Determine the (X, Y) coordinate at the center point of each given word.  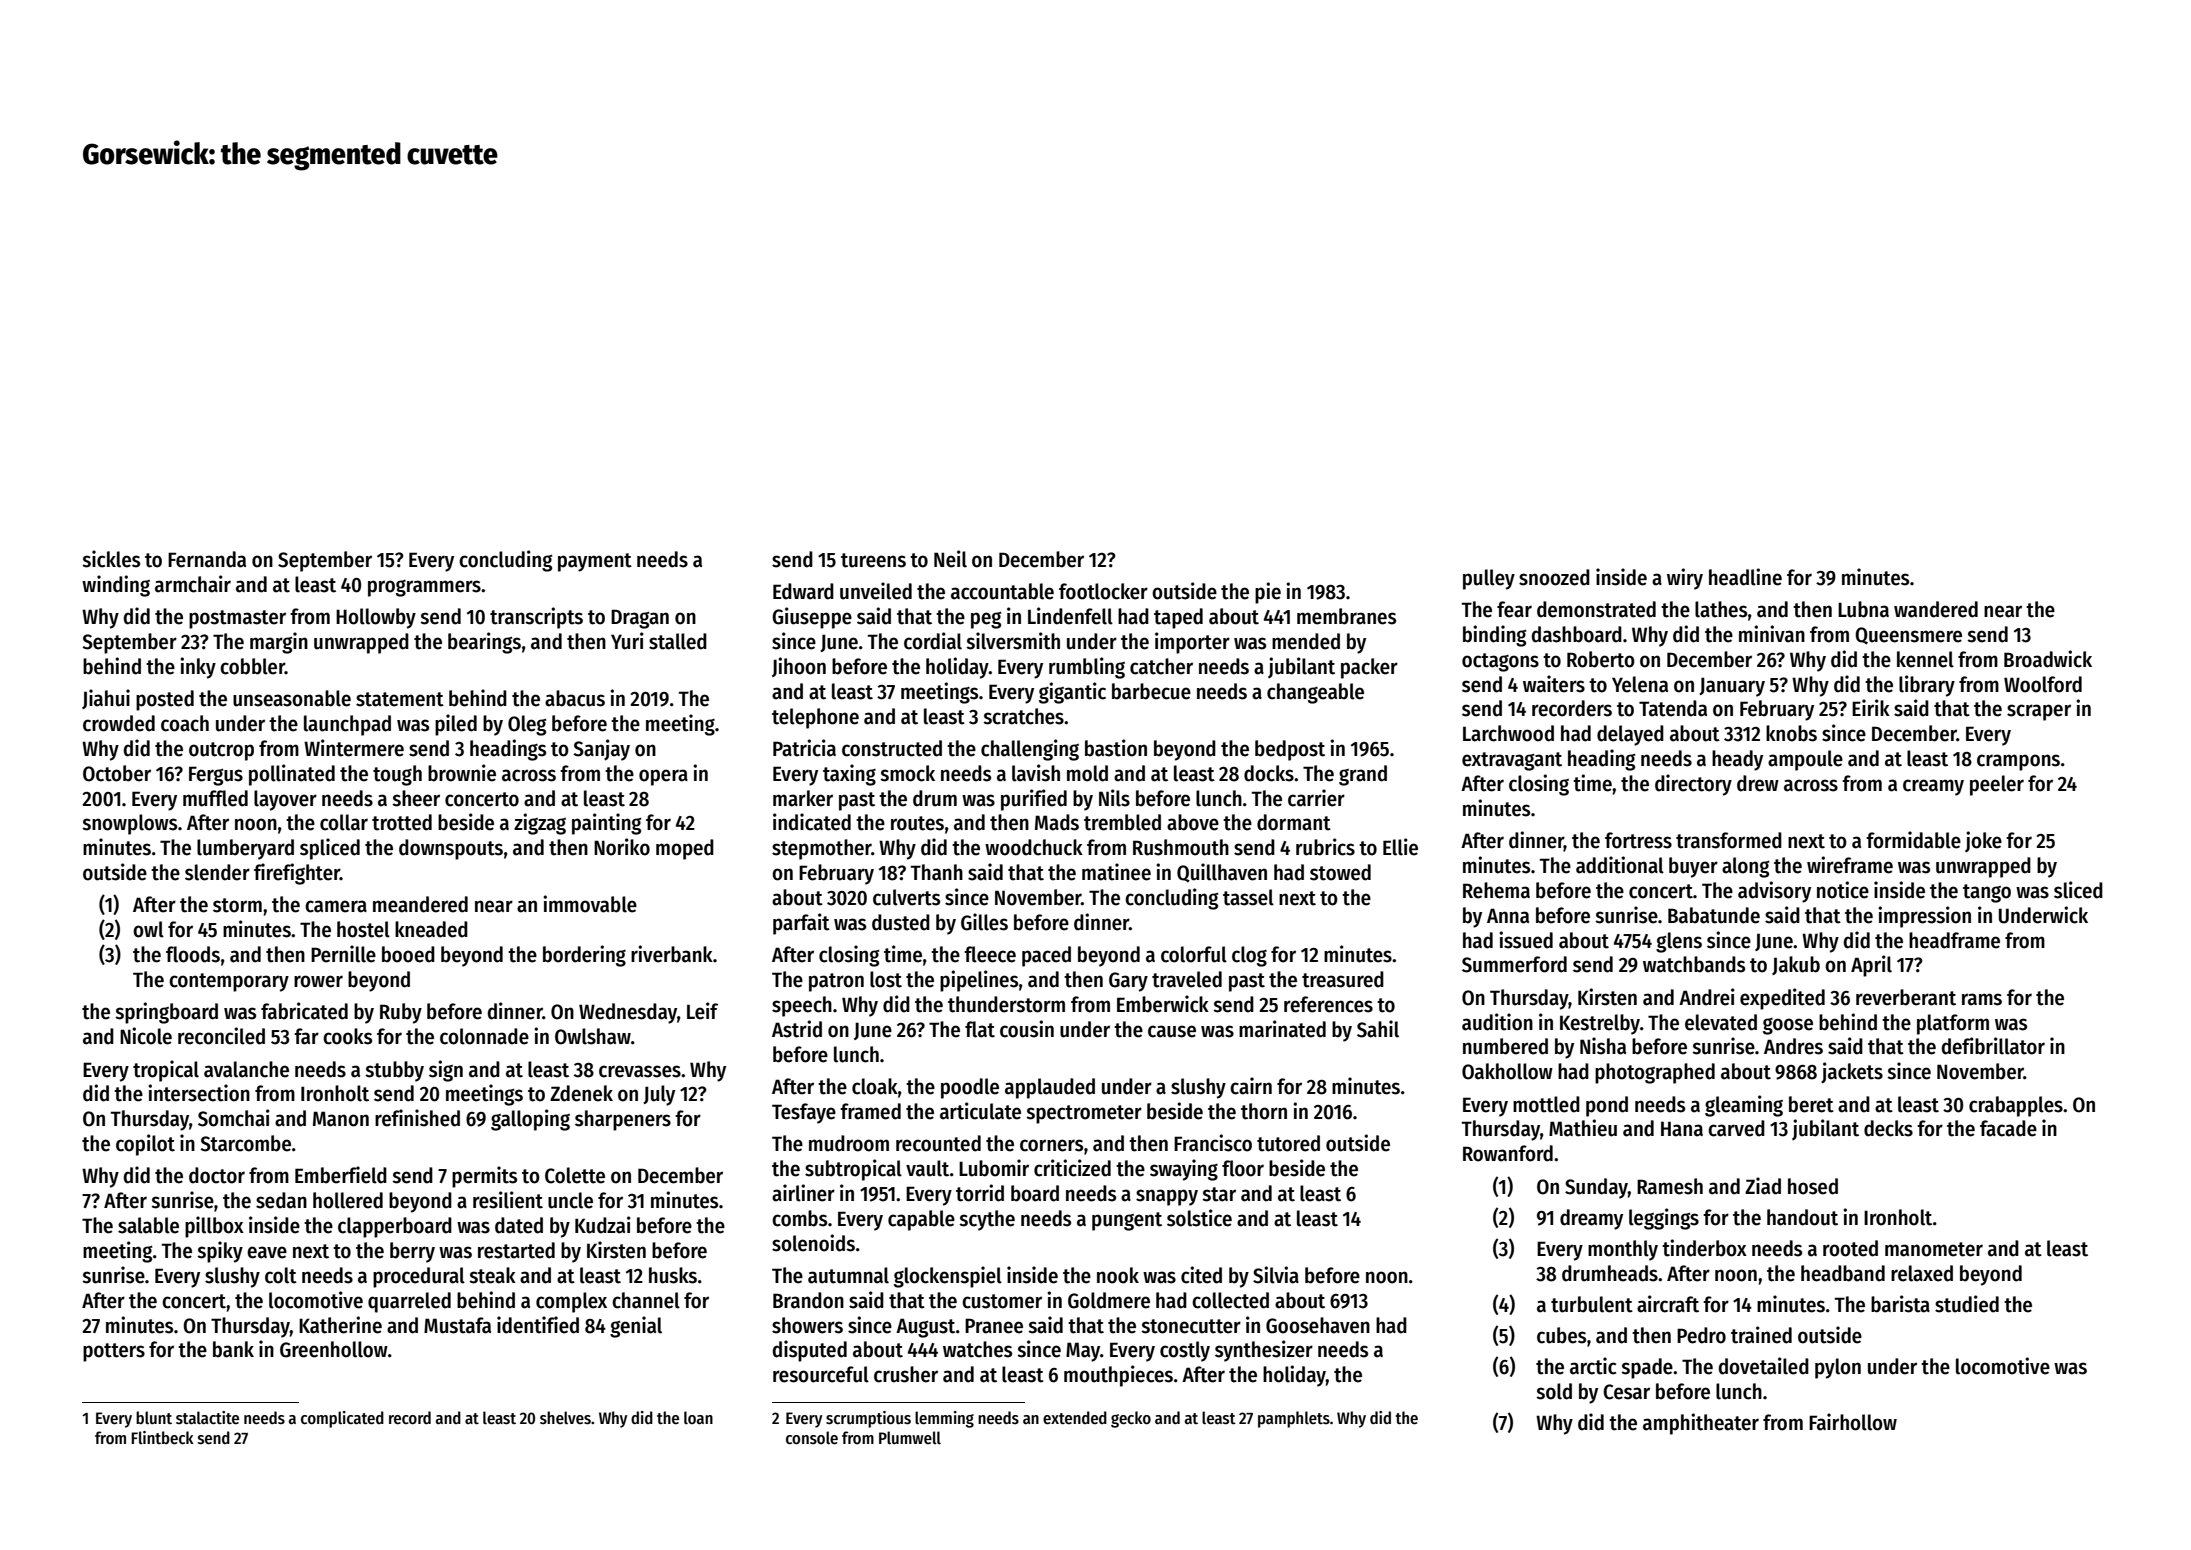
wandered (1936, 609)
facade (2008, 1128)
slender (217, 872)
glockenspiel (948, 1277)
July (659, 1095)
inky (198, 668)
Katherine (340, 1325)
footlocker (1103, 591)
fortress (1638, 840)
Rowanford (1508, 1153)
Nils (1114, 798)
